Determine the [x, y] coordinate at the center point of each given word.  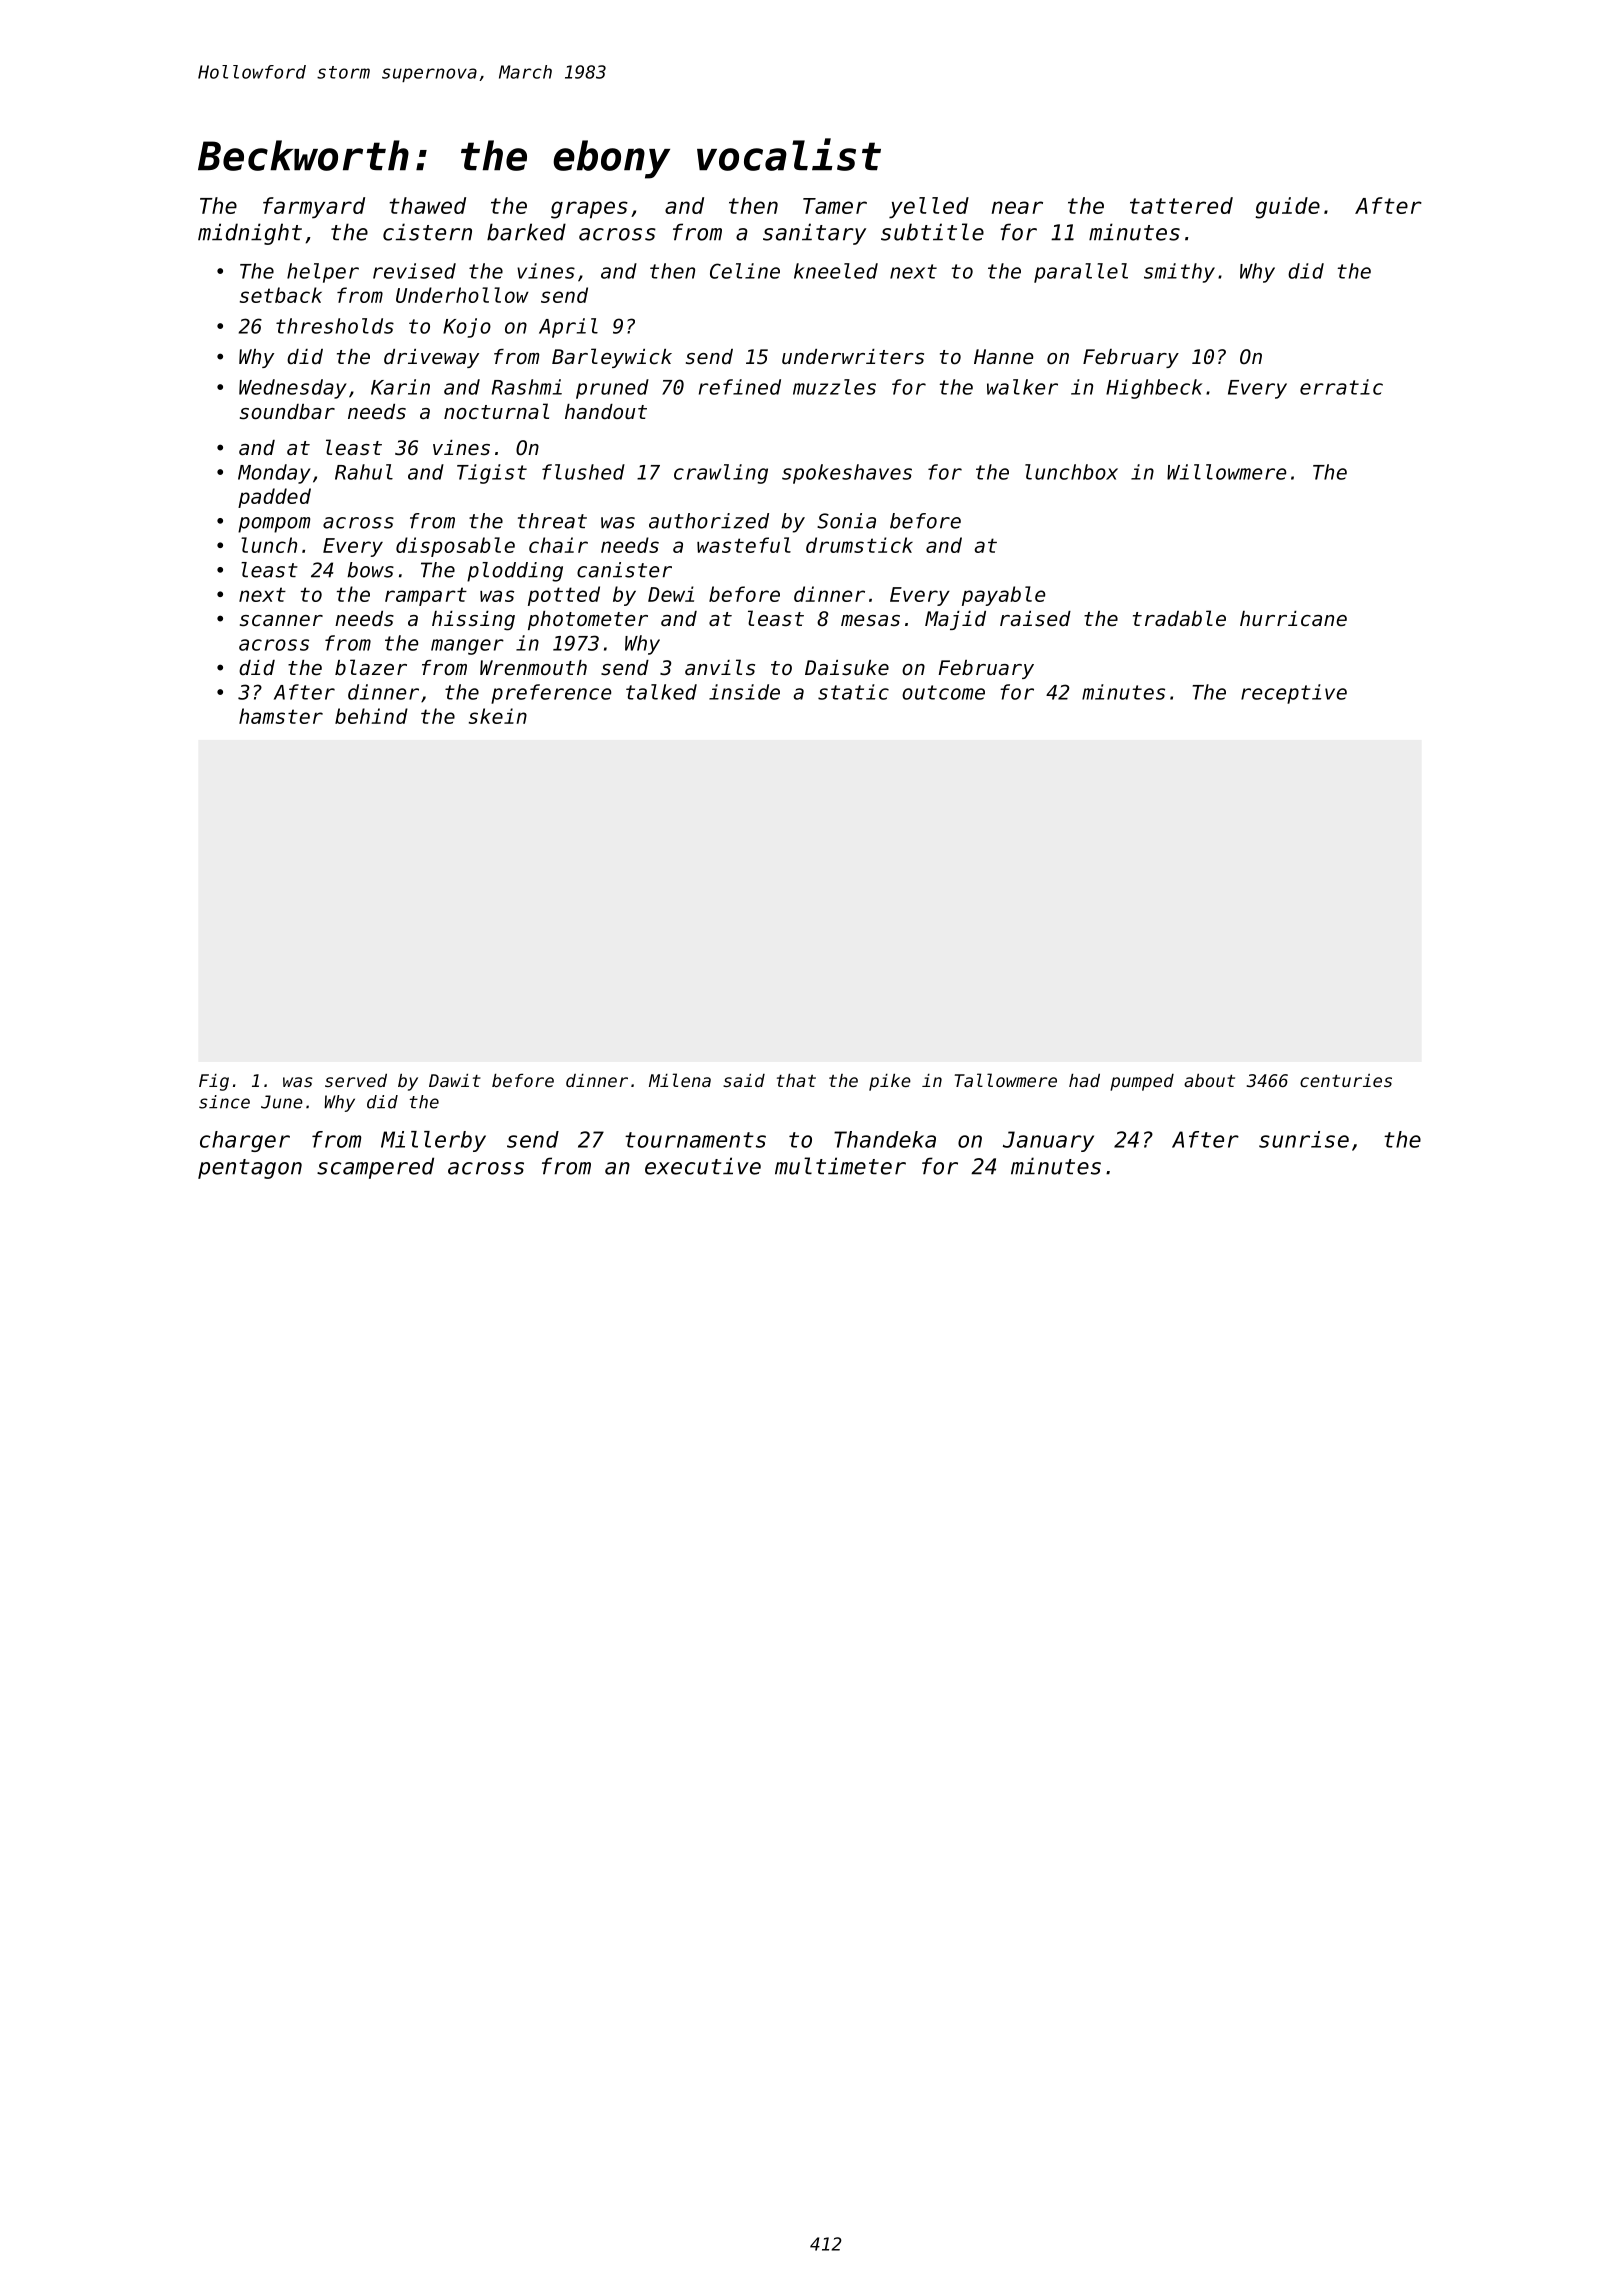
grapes [589, 210]
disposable [455, 547]
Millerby [433, 1141]
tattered [1181, 205]
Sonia [846, 521]
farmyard [314, 208]
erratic [1341, 387]
